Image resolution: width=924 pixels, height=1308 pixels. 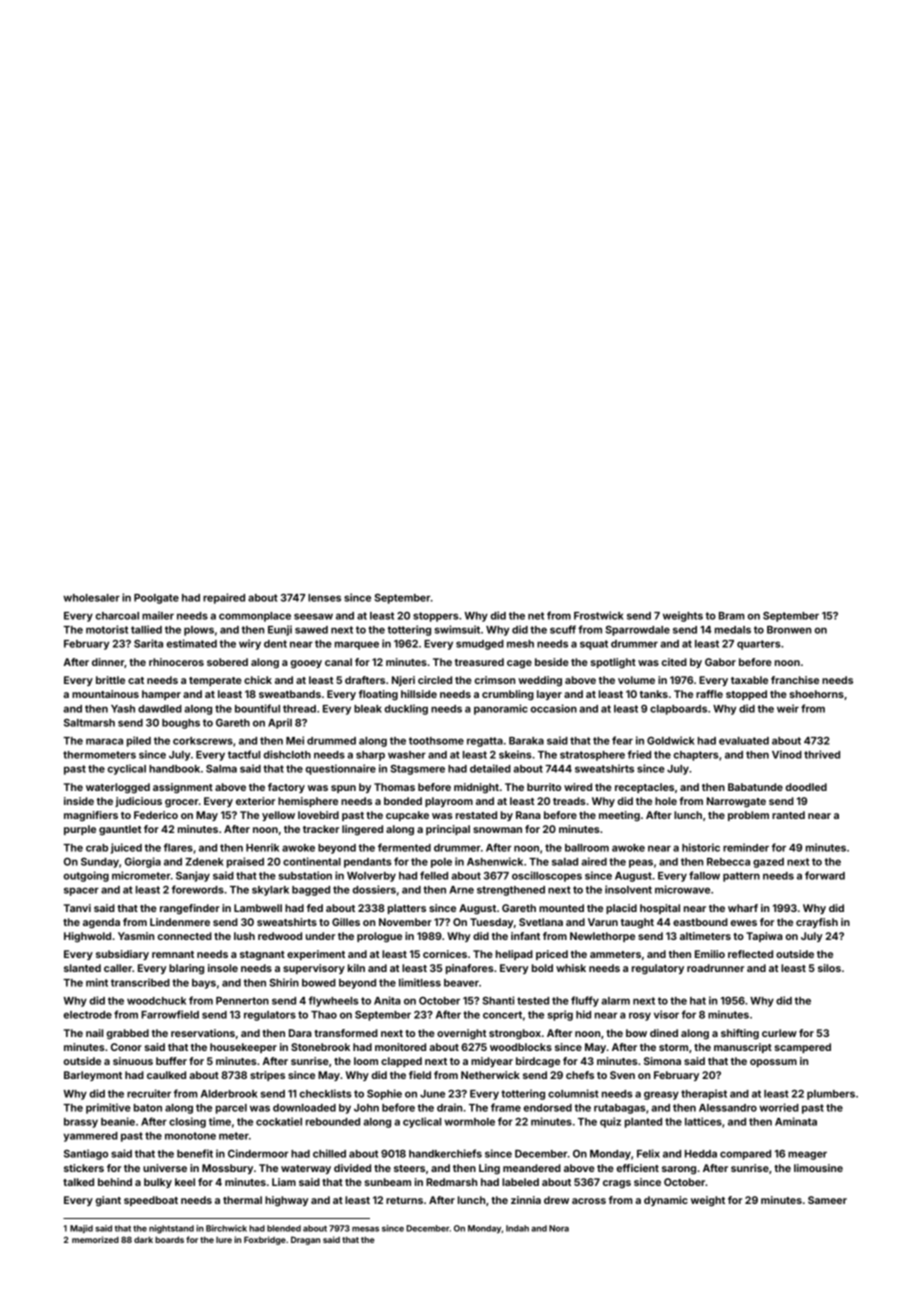 What do you see at coordinates (81, 1123) in the screenshot?
I see `brassy` at bounding box center [81, 1123].
